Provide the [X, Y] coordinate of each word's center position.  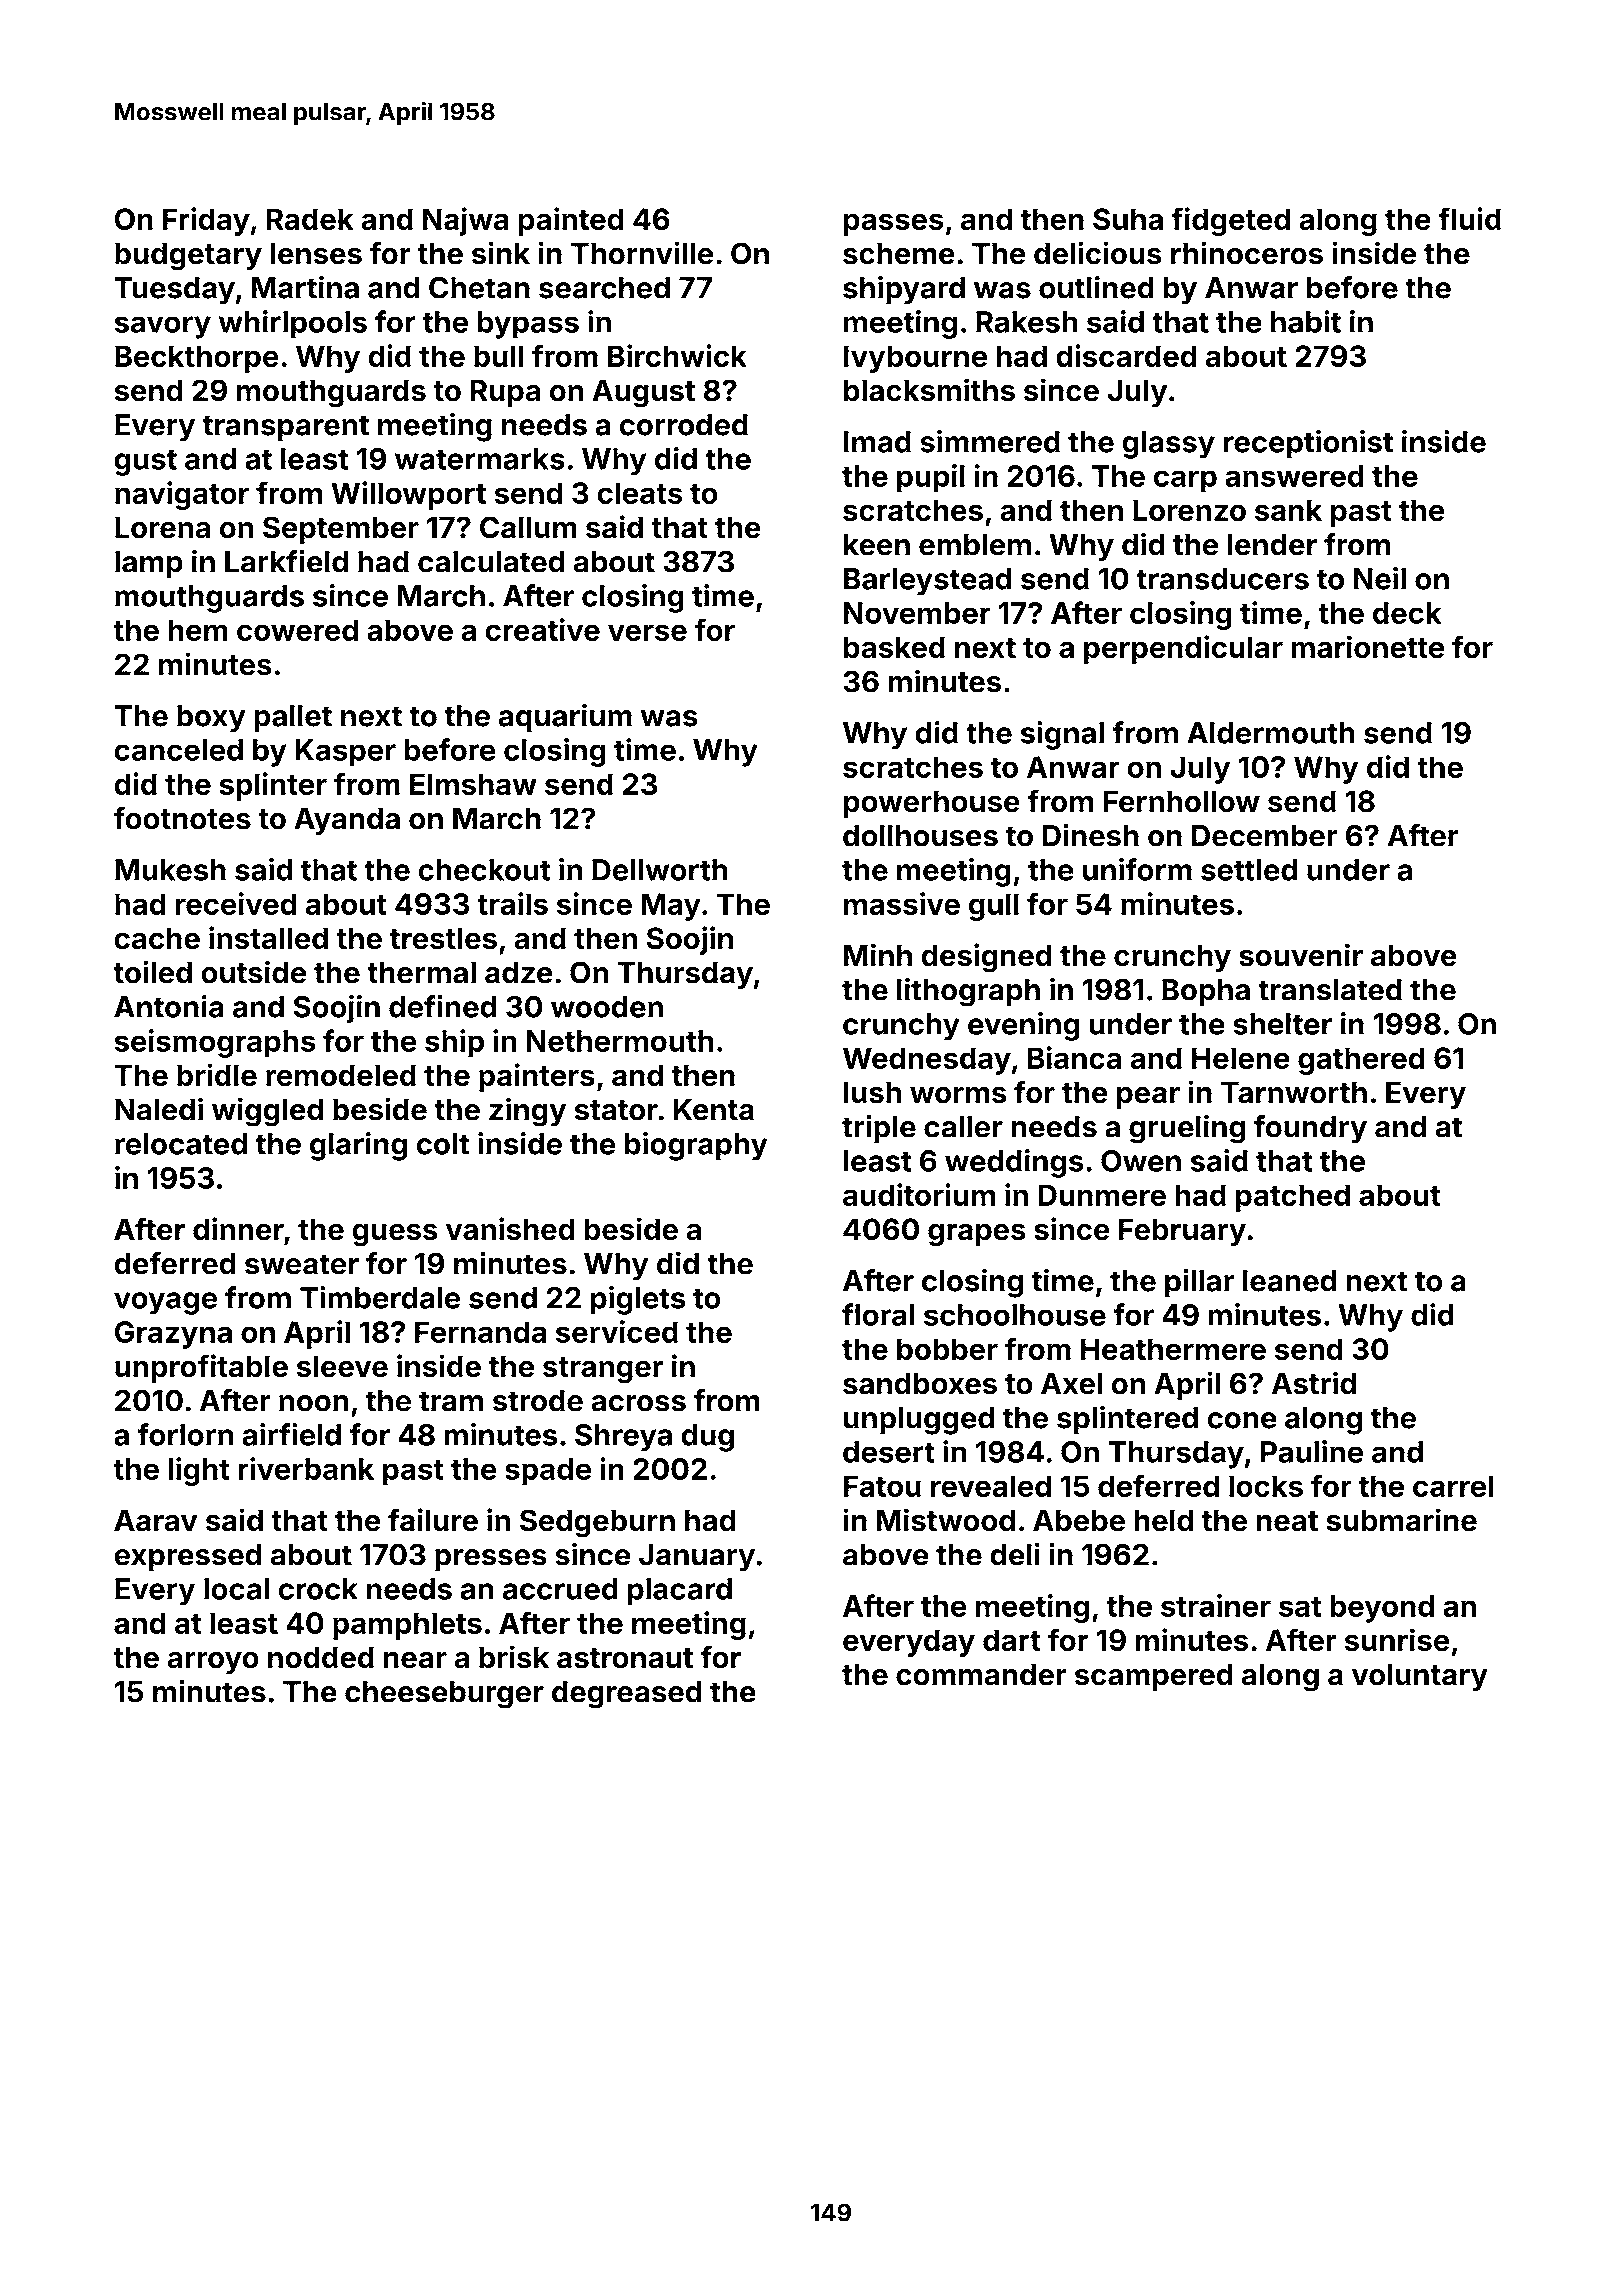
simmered [990, 441]
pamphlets [407, 1626]
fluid [1469, 218]
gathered [1361, 1061]
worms [958, 1095]
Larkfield [286, 561]
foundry [1310, 1129]
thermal [421, 972]
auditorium [919, 1194]
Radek [309, 219]
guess [395, 1235]
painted [571, 221]
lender [1272, 544]
